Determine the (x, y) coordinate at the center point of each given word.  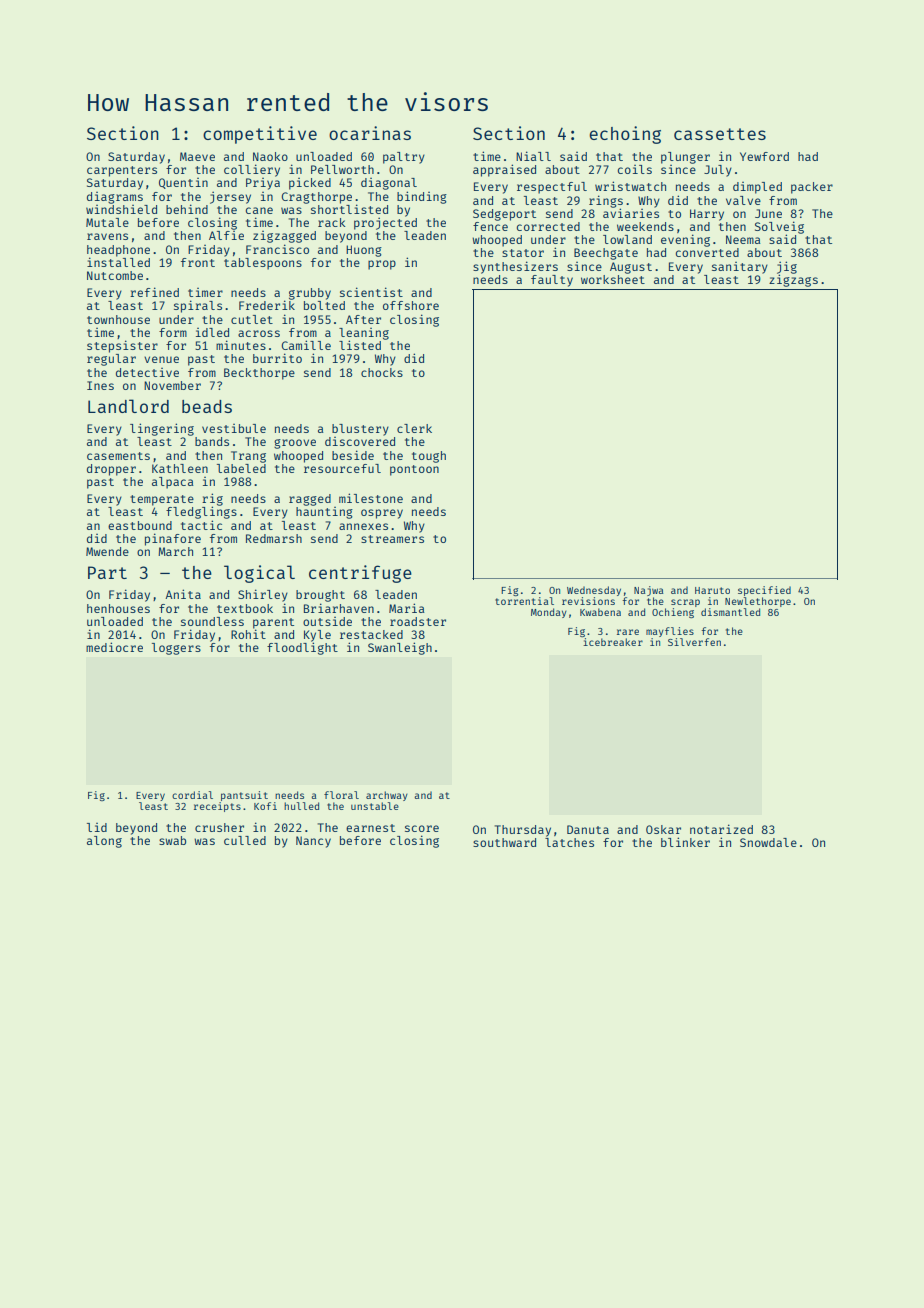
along (104, 842)
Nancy (313, 842)
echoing (625, 135)
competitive (260, 135)
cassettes (720, 134)
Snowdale (768, 842)
